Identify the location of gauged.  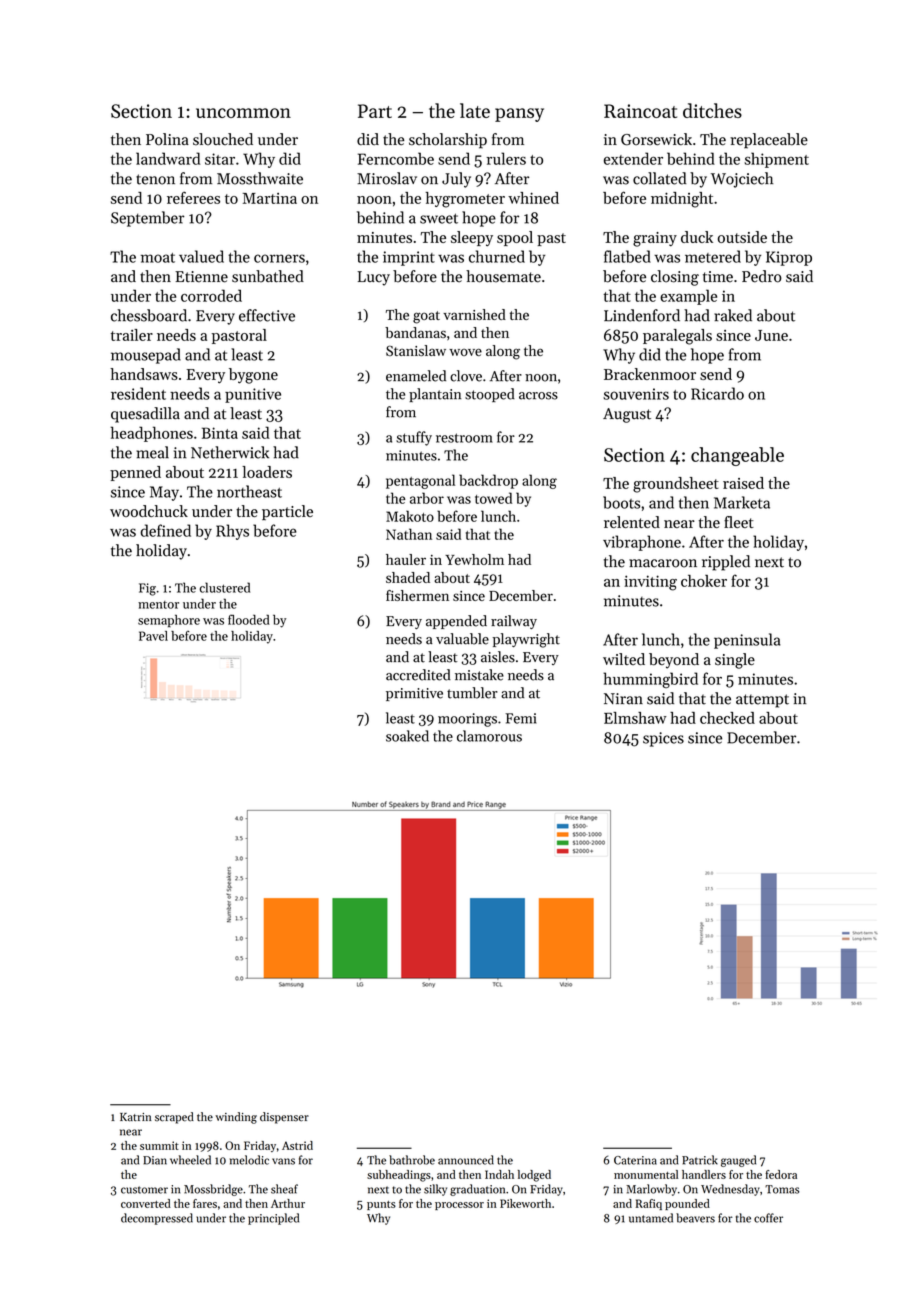
(738, 1161).
